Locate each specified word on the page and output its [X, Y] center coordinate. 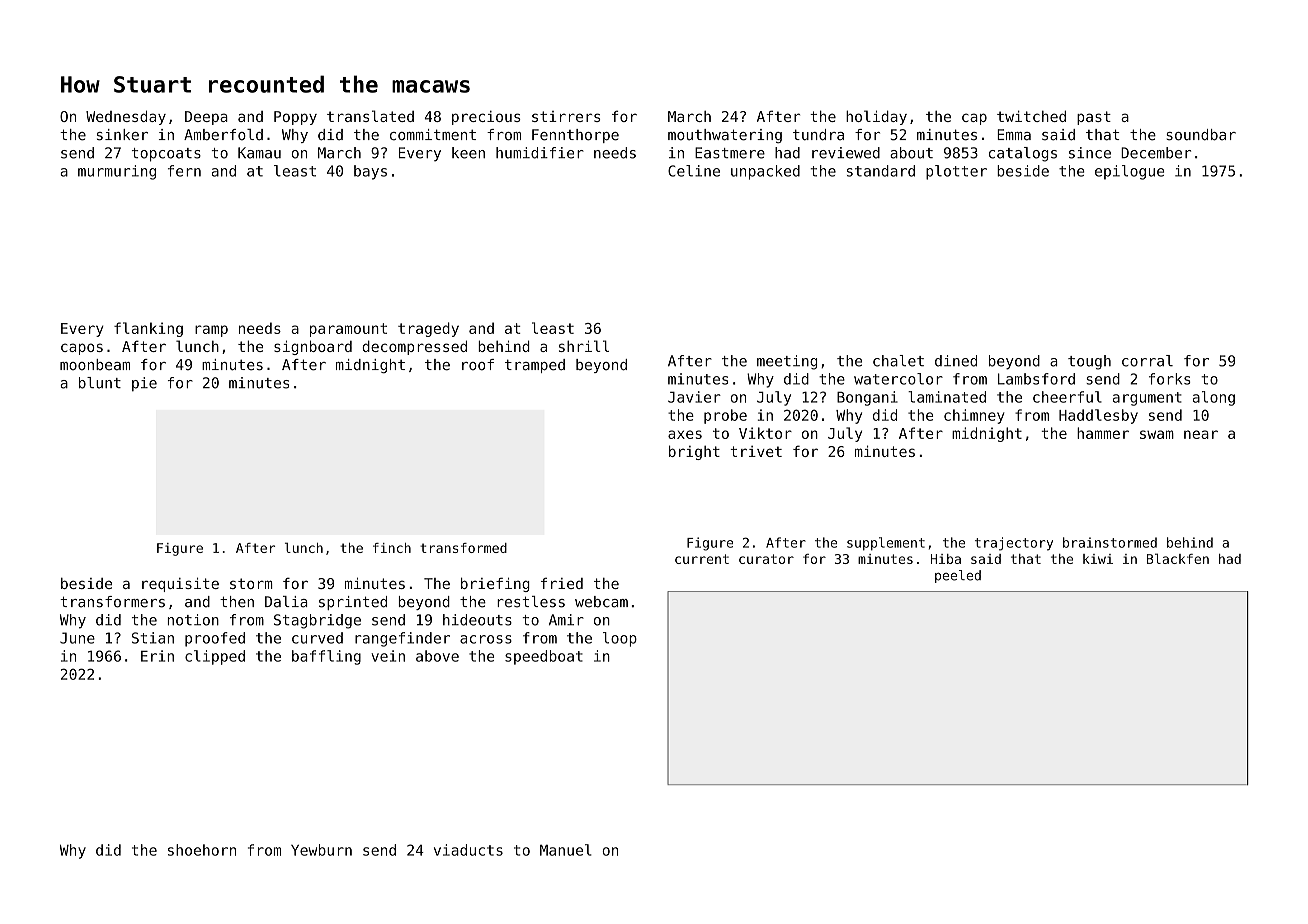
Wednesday [126, 117]
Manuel [565, 850]
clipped [215, 657]
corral [1147, 361]
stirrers [566, 116]
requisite [180, 585]
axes [685, 434]
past [1094, 118]
